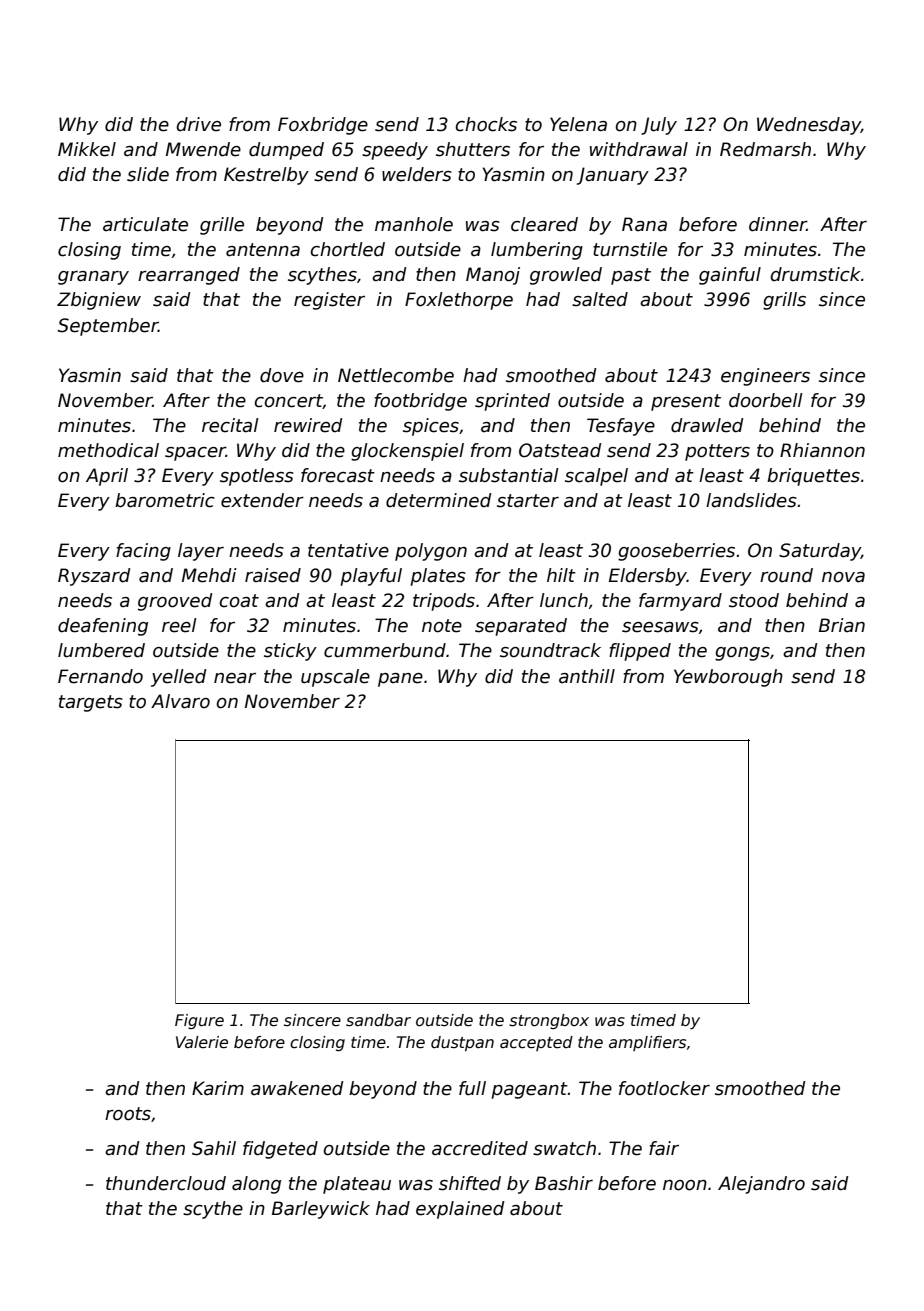  I want to click on note, so click(442, 626).
